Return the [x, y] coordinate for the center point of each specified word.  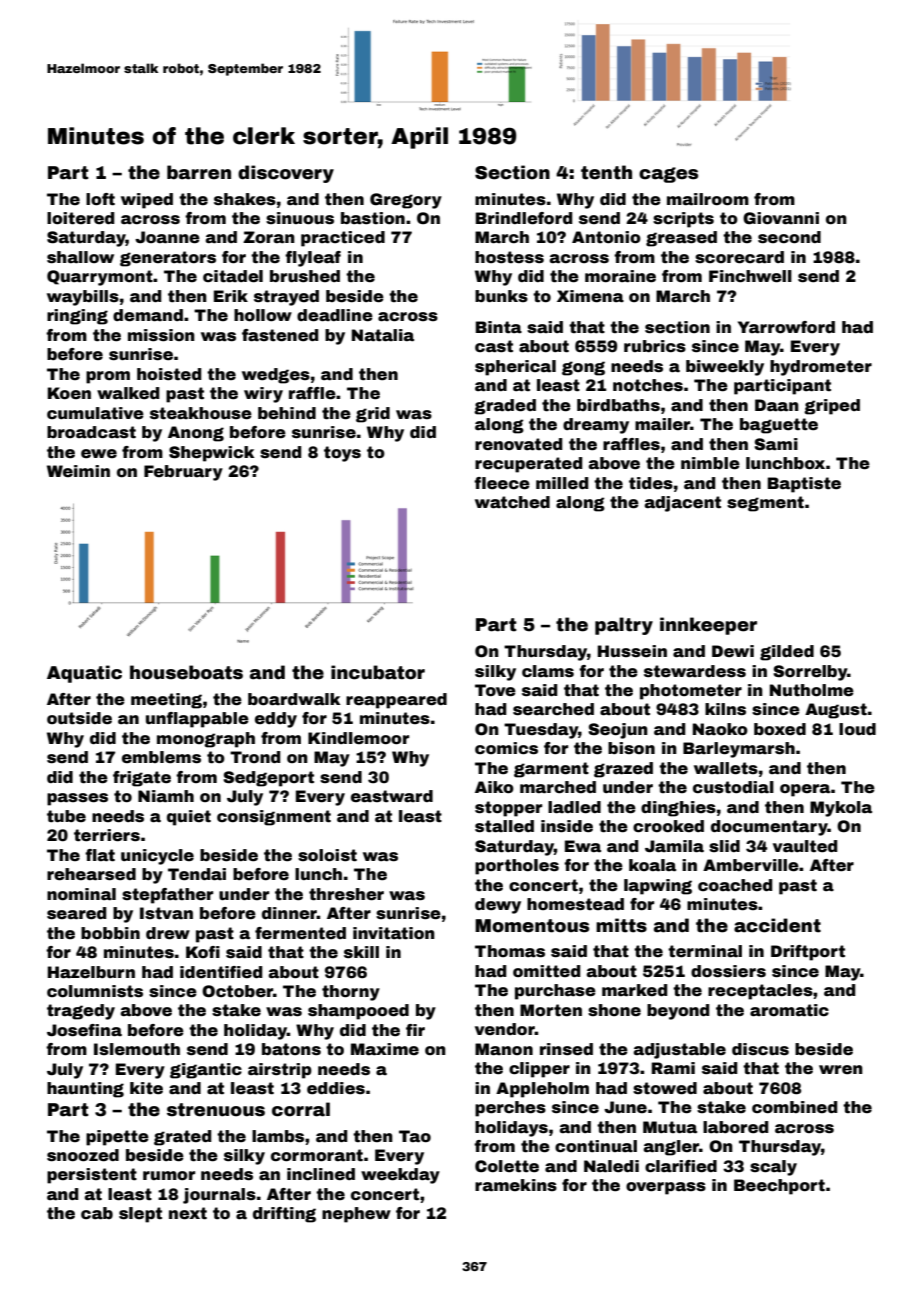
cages [668, 175]
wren [841, 1070]
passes [77, 799]
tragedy [81, 1012]
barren [199, 172]
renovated [518, 444]
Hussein [632, 651]
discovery [286, 174]
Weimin [78, 471]
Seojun [618, 731]
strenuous [216, 1110]
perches [510, 1109]
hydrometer [821, 368]
